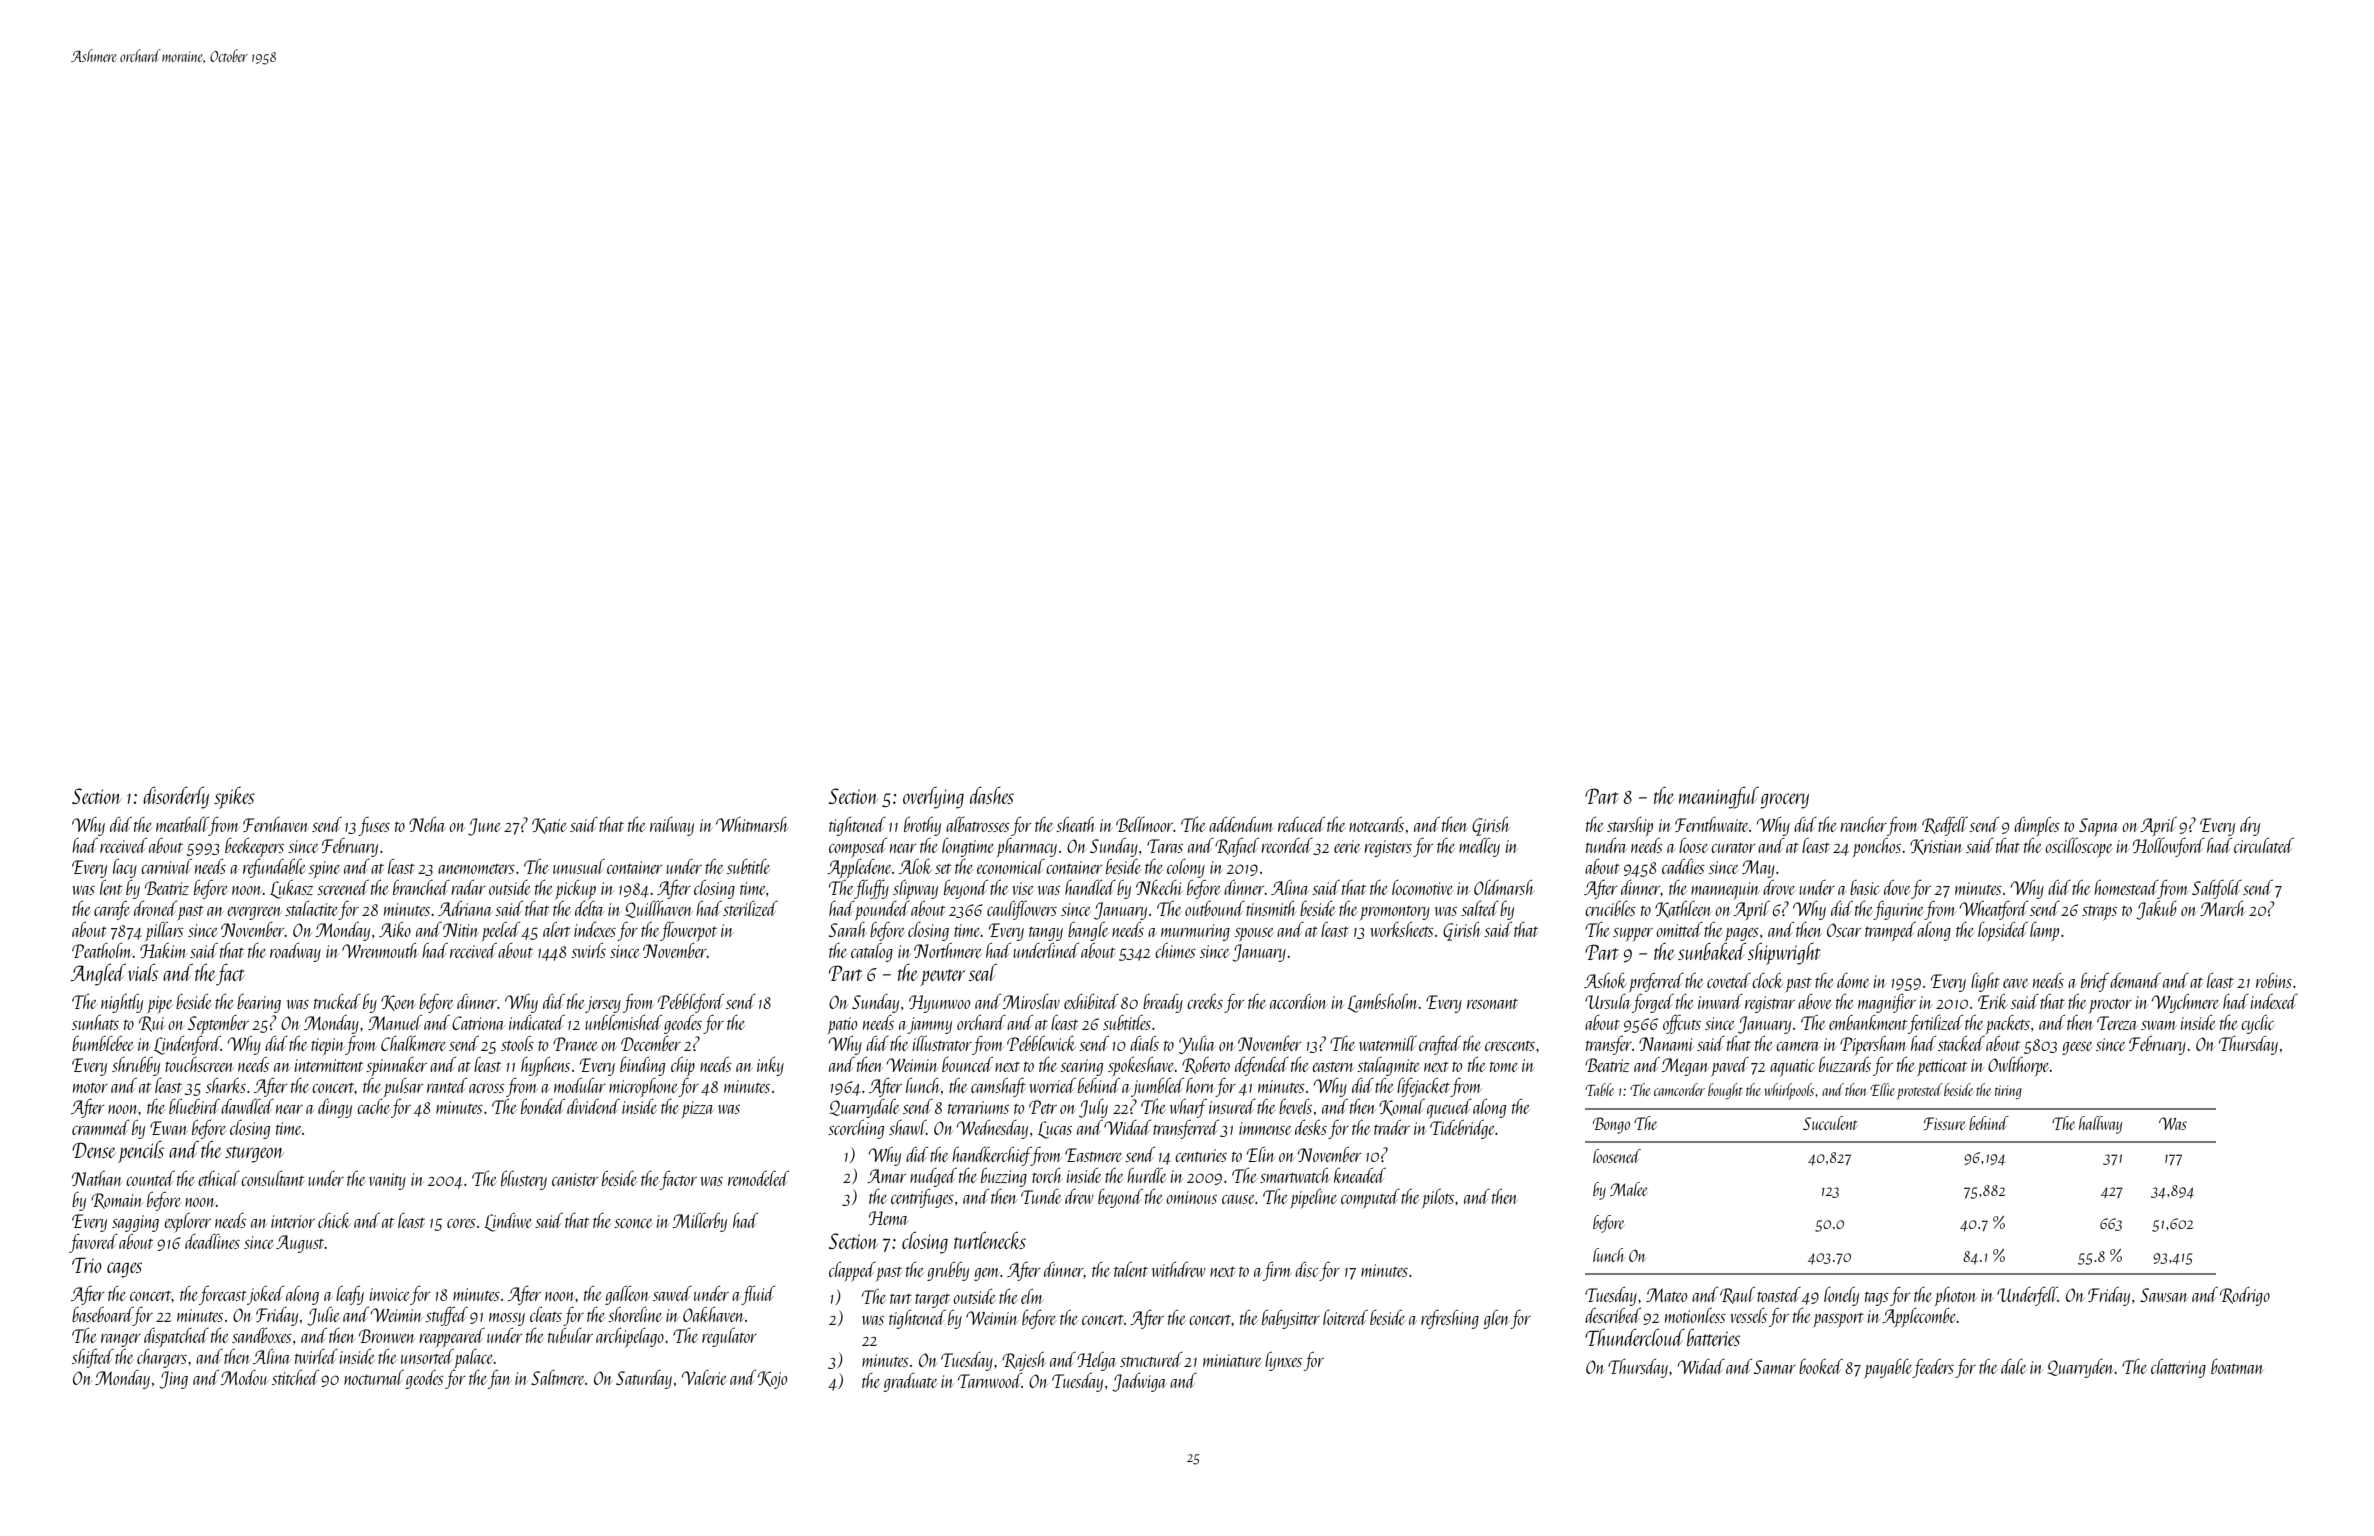 This page has width=2374, height=1536. What do you see at coordinates (2250, 826) in the page?
I see `dry` at bounding box center [2250, 826].
